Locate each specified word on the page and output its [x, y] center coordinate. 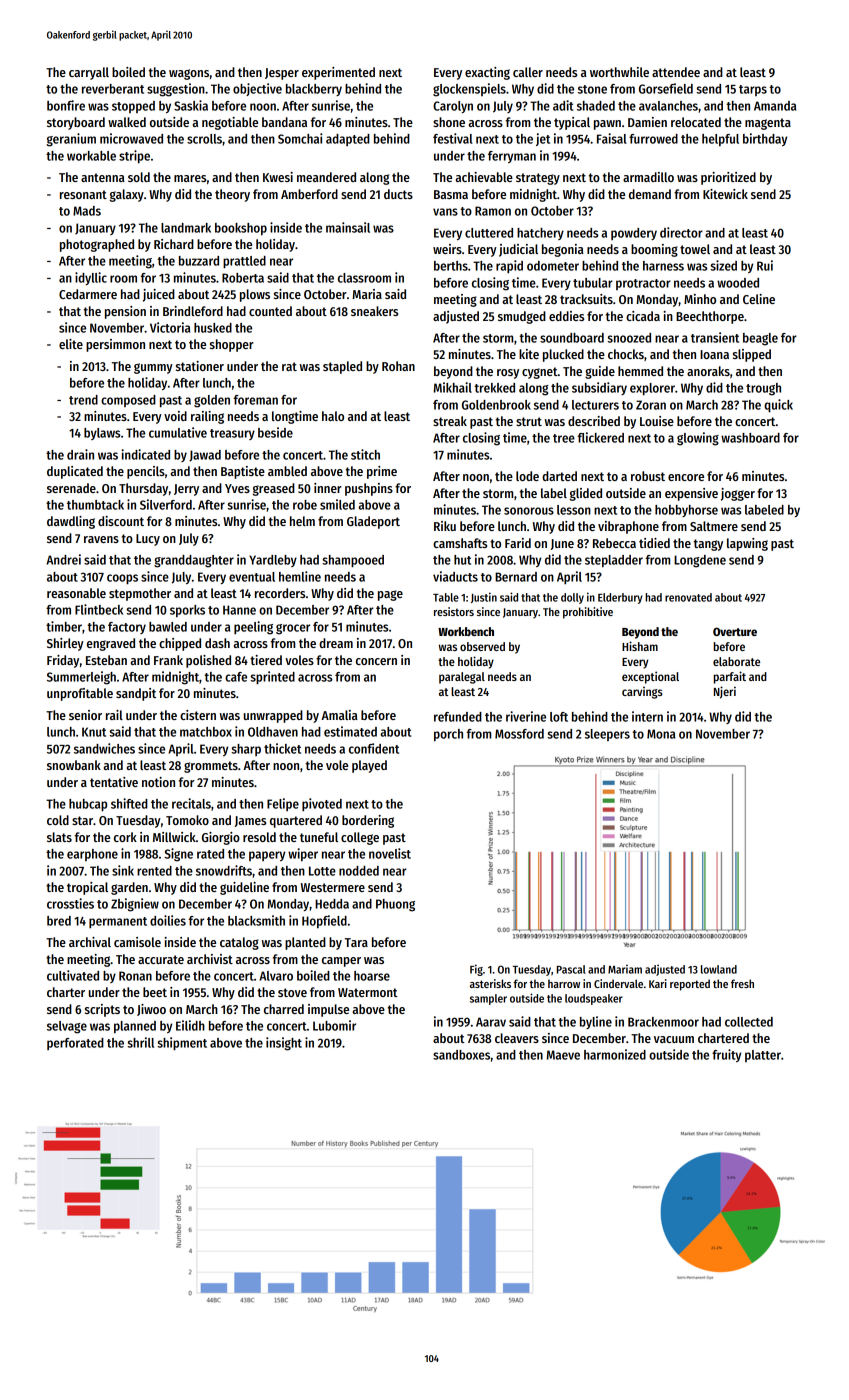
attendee [676, 72]
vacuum [674, 1039]
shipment [182, 1043]
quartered [296, 821]
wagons [189, 74]
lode [527, 476]
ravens [101, 539]
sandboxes [461, 1055]
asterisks [490, 983]
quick [778, 405]
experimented [338, 73]
